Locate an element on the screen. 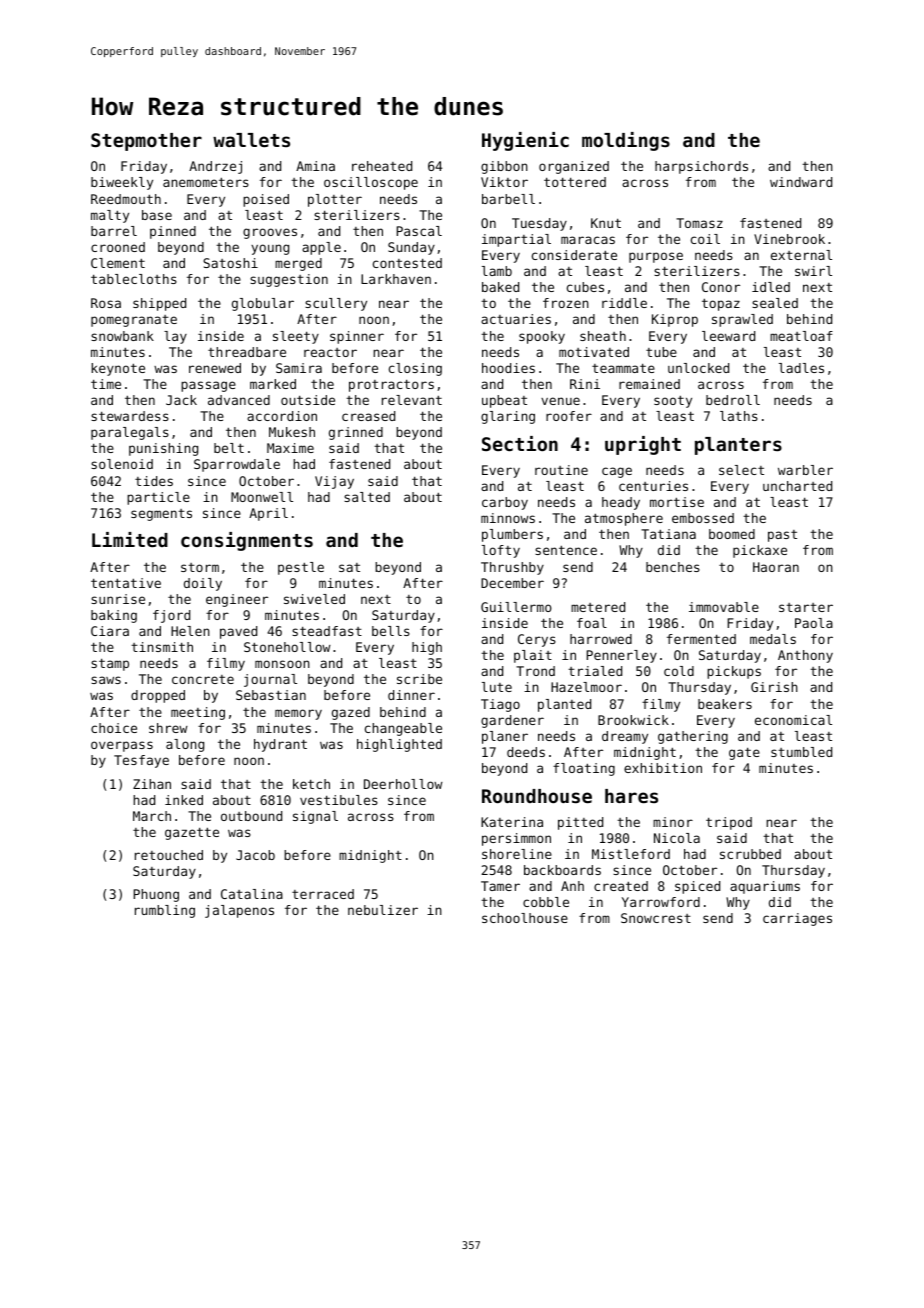 This screenshot has height=1308, width=924. plotter is located at coordinates (335, 200).
